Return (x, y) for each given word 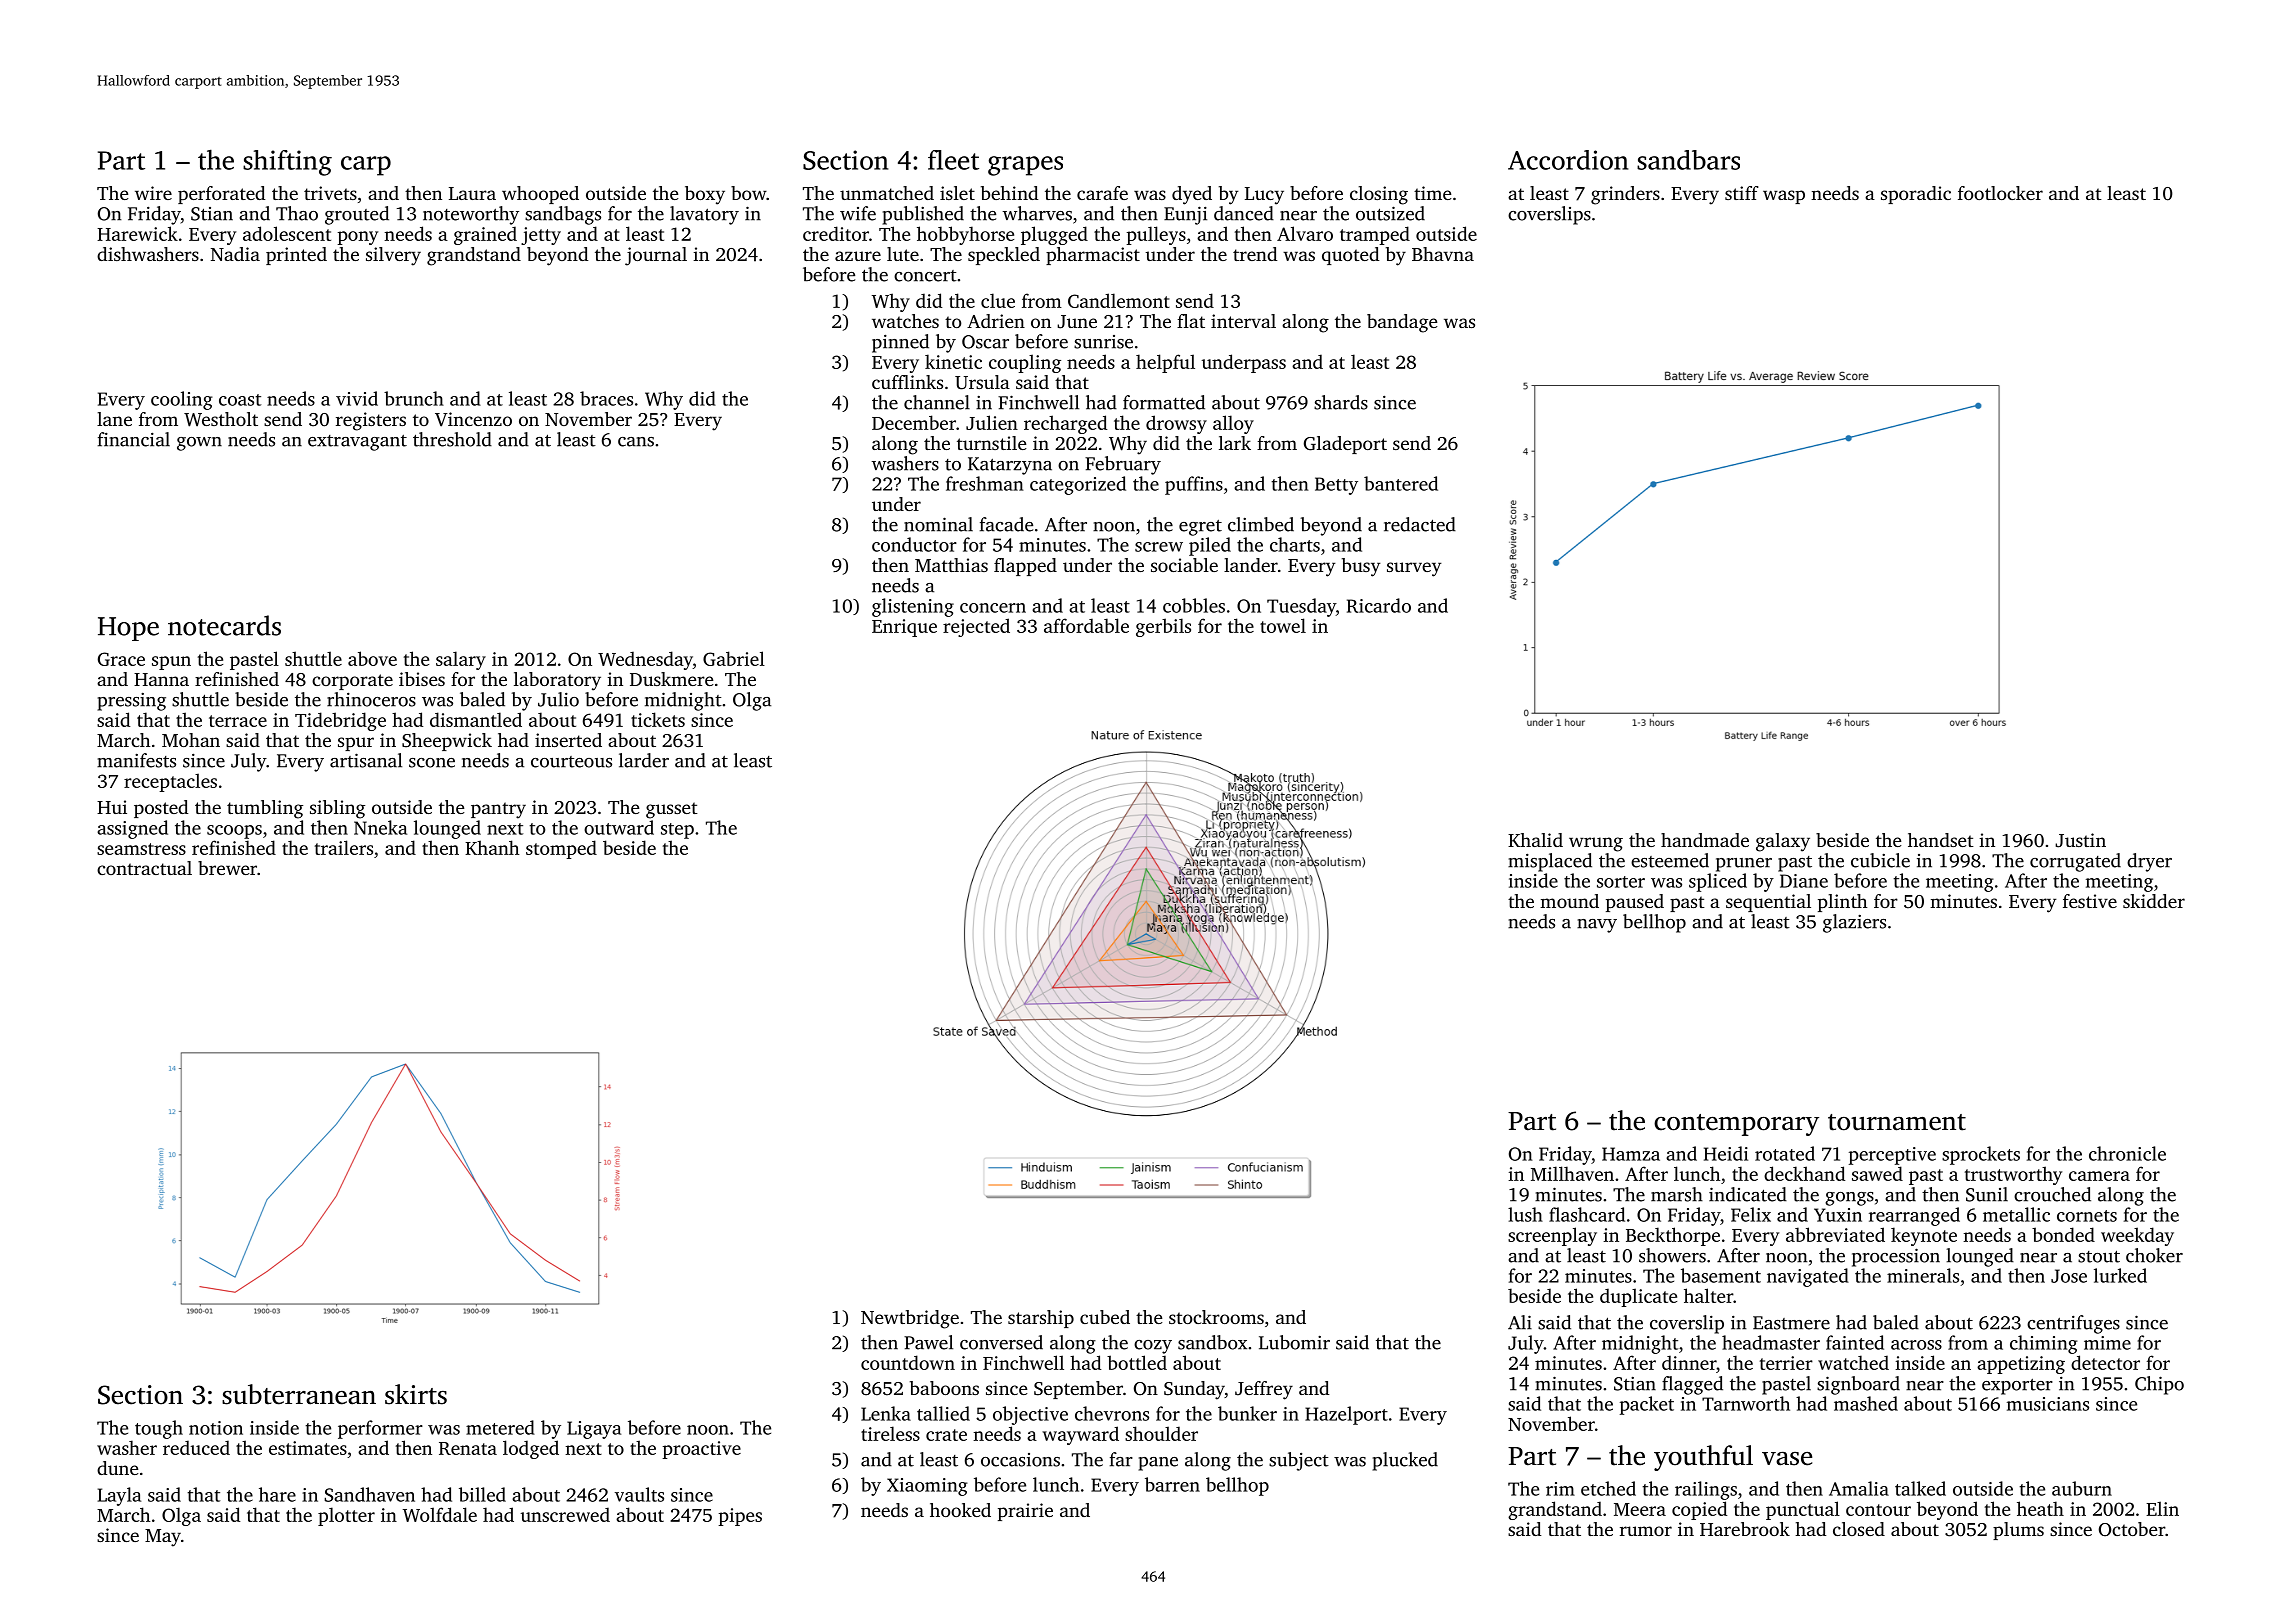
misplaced (1550, 862)
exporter (2017, 1387)
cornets (2087, 1216)
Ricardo (1379, 605)
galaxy (1783, 842)
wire (153, 193)
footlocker (2000, 193)
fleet (953, 160)
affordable (1086, 625)
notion (216, 1428)
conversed (1001, 1342)
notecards (224, 625)
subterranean (299, 1394)
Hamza (1631, 1154)
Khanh (492, 847)
